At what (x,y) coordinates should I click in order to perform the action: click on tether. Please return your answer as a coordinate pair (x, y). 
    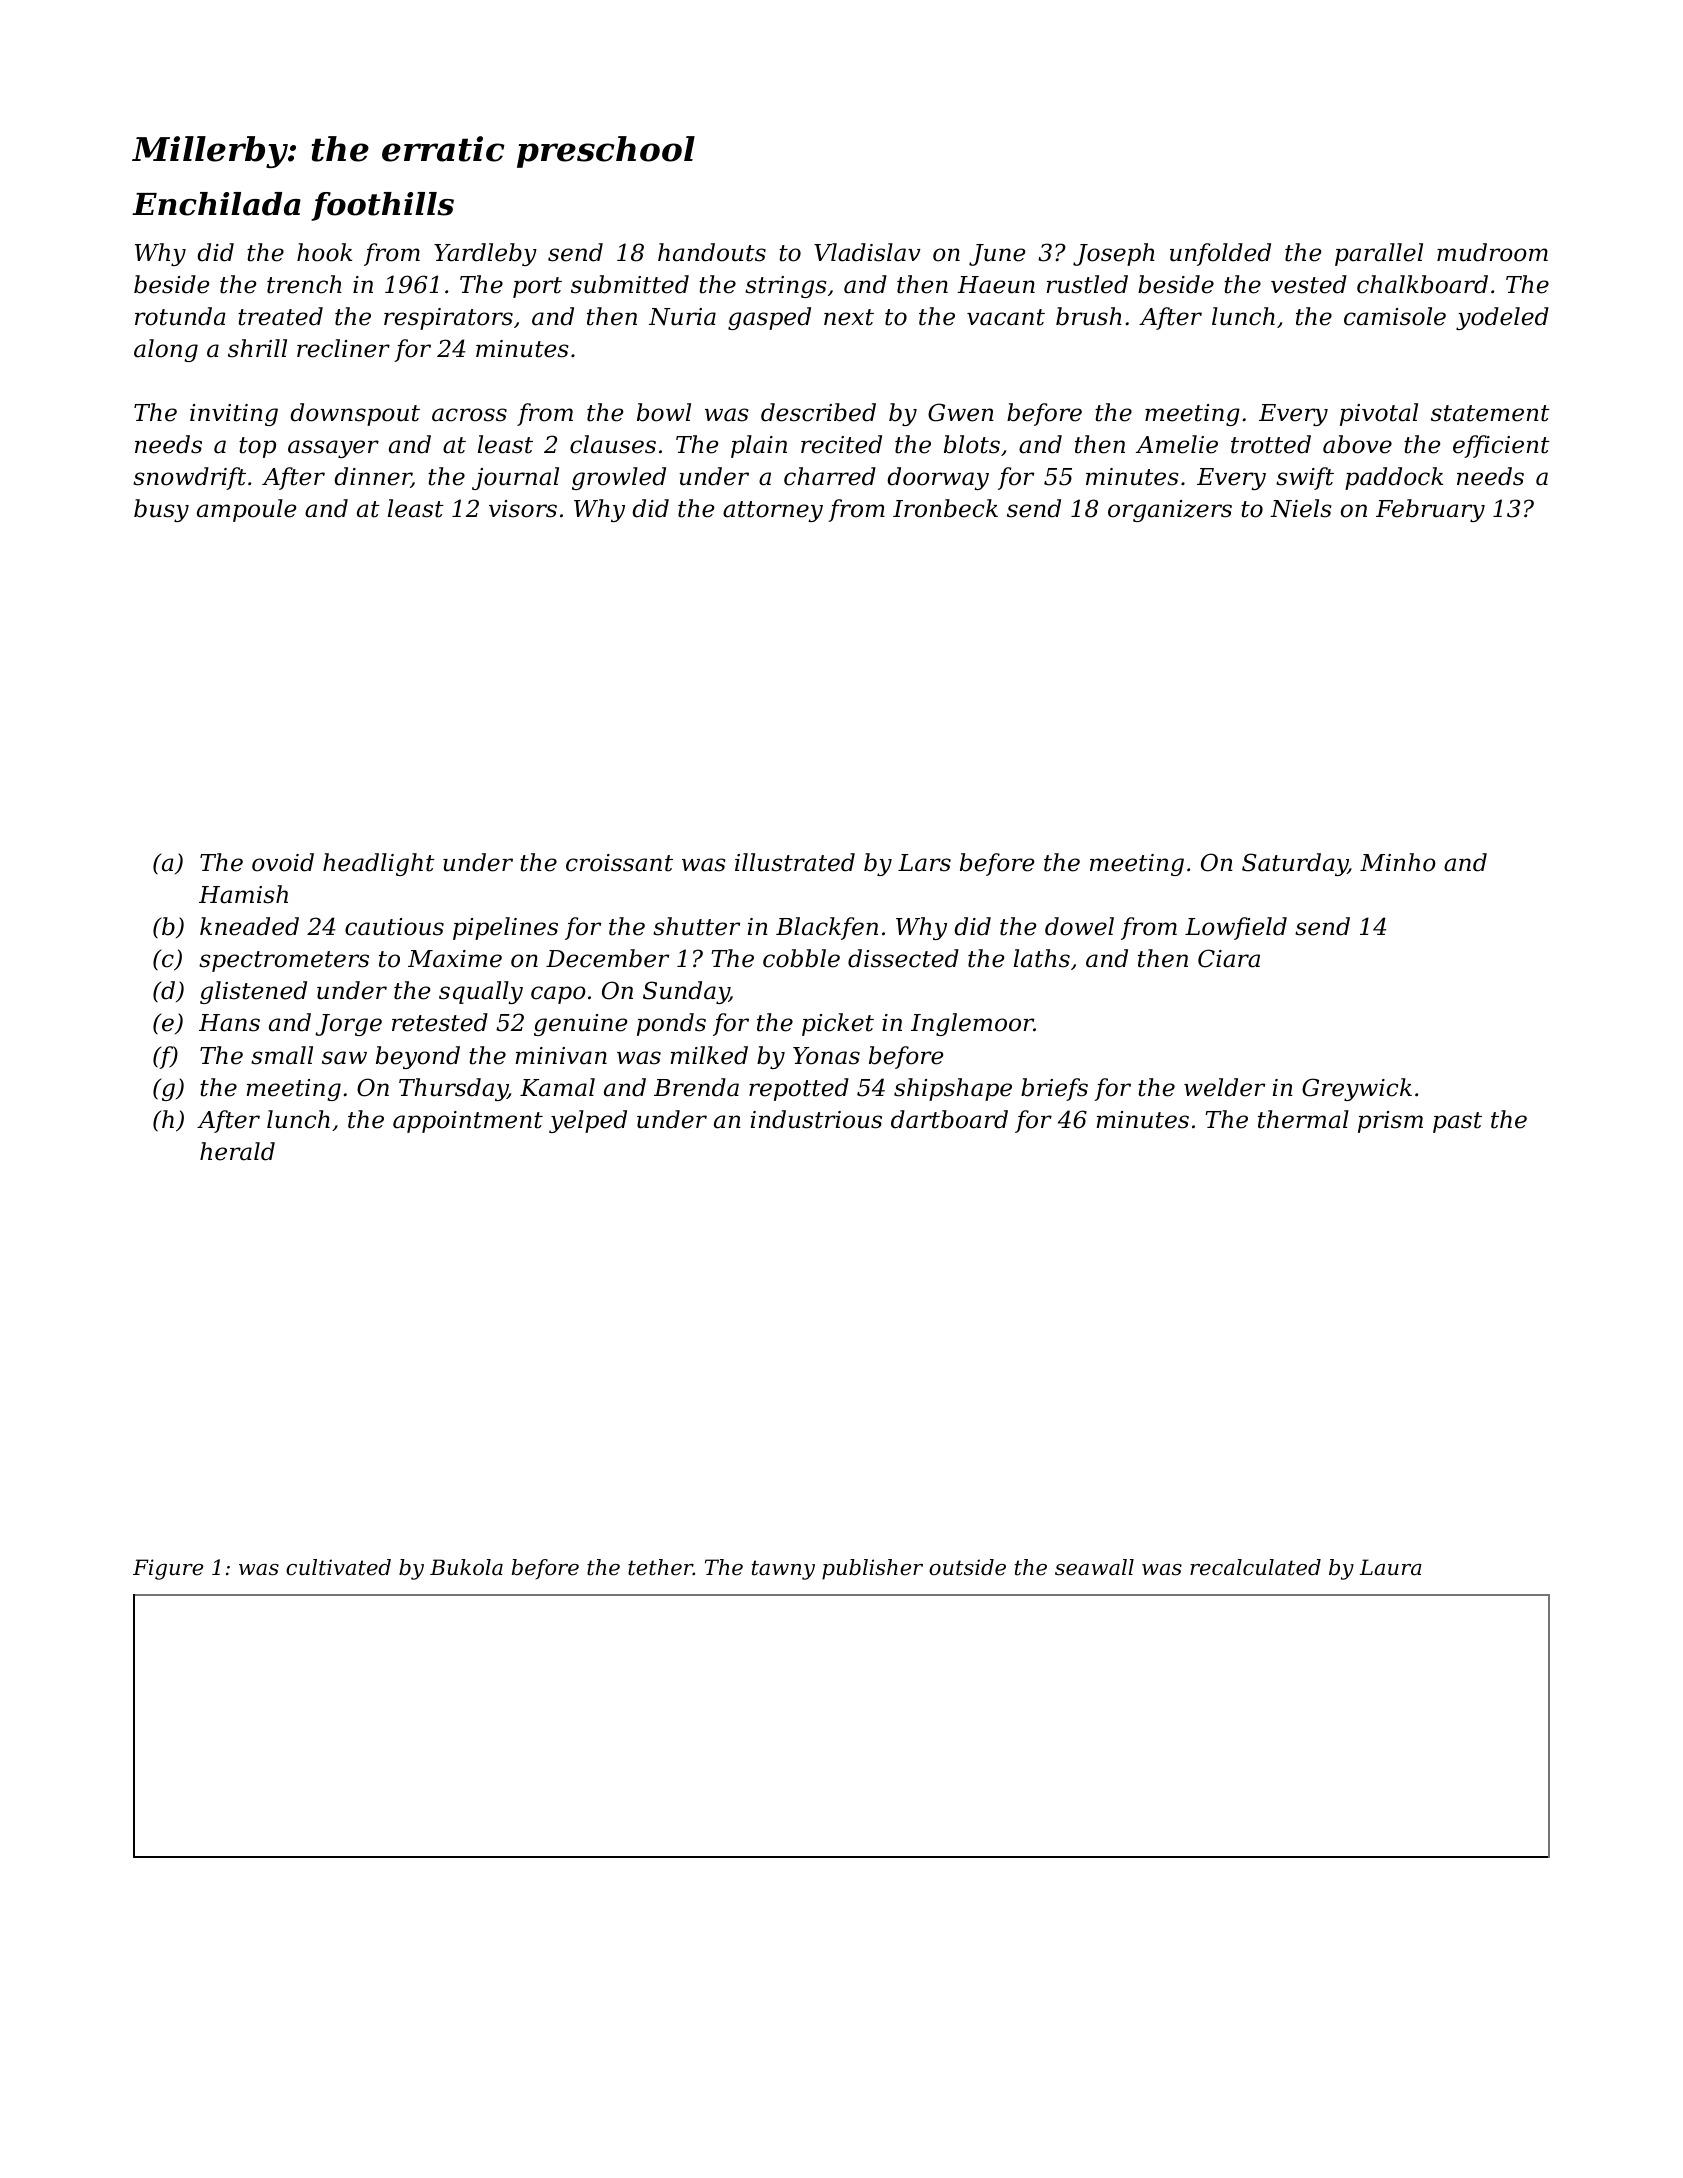
    Looking at the image, I should click on (660, 1567).
